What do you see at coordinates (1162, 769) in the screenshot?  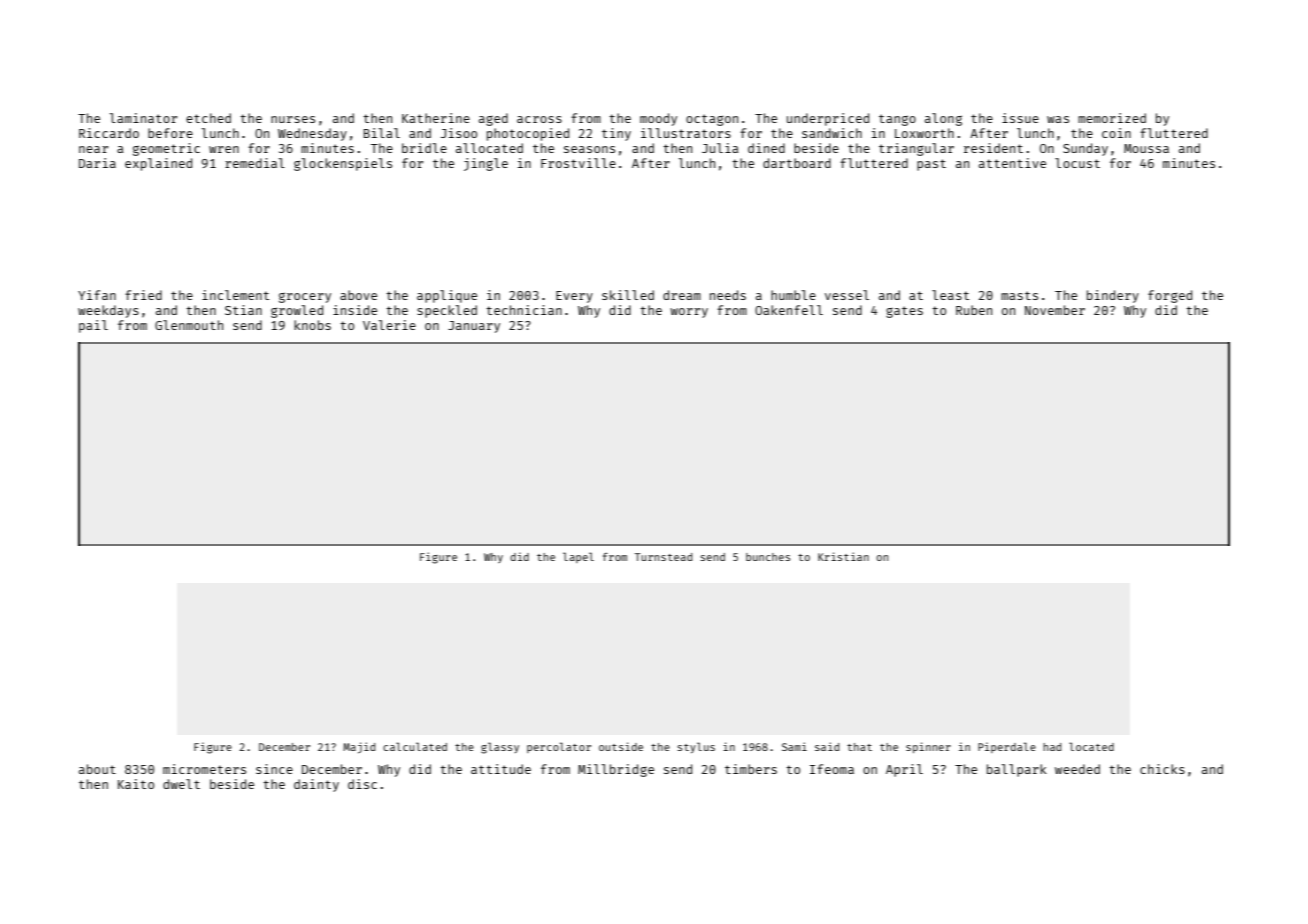 I see `chicks` at bounding box center [1162, 769].
